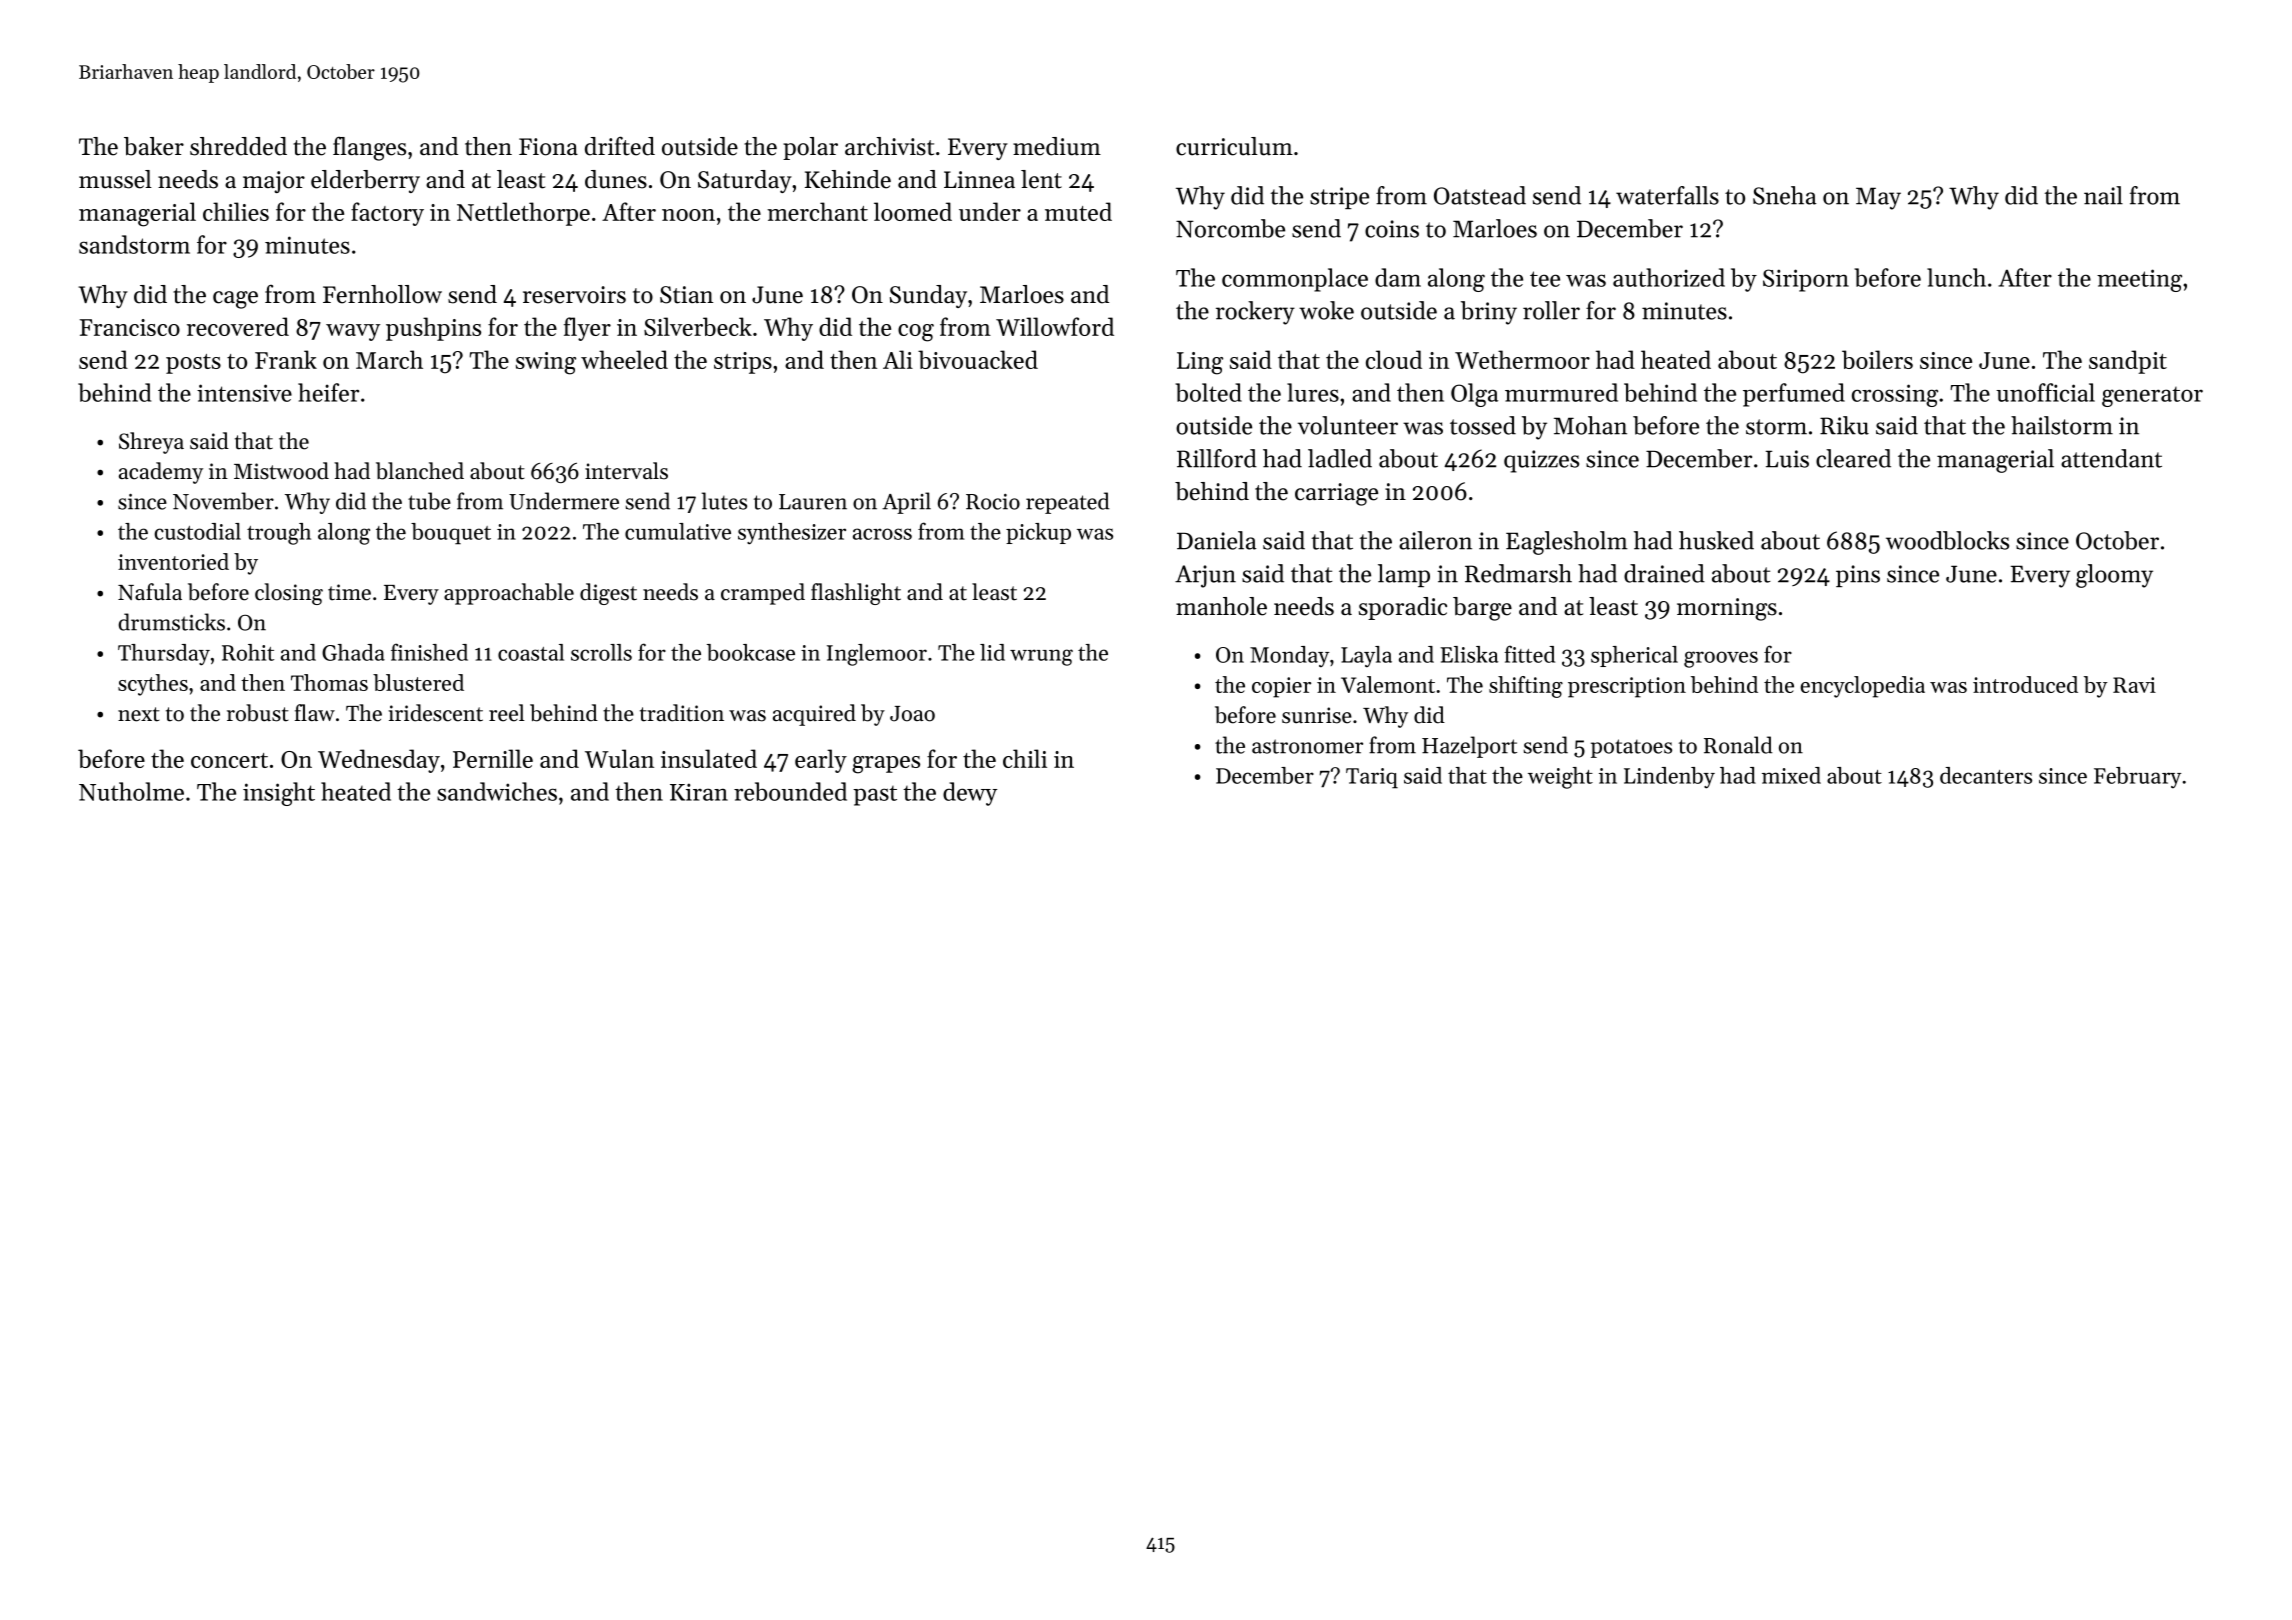 This page has width=2292, height=1620. What do you see at coordinates (1372, 778) in the page?
I see `Tariq` at bounding box center [1372, 778].
